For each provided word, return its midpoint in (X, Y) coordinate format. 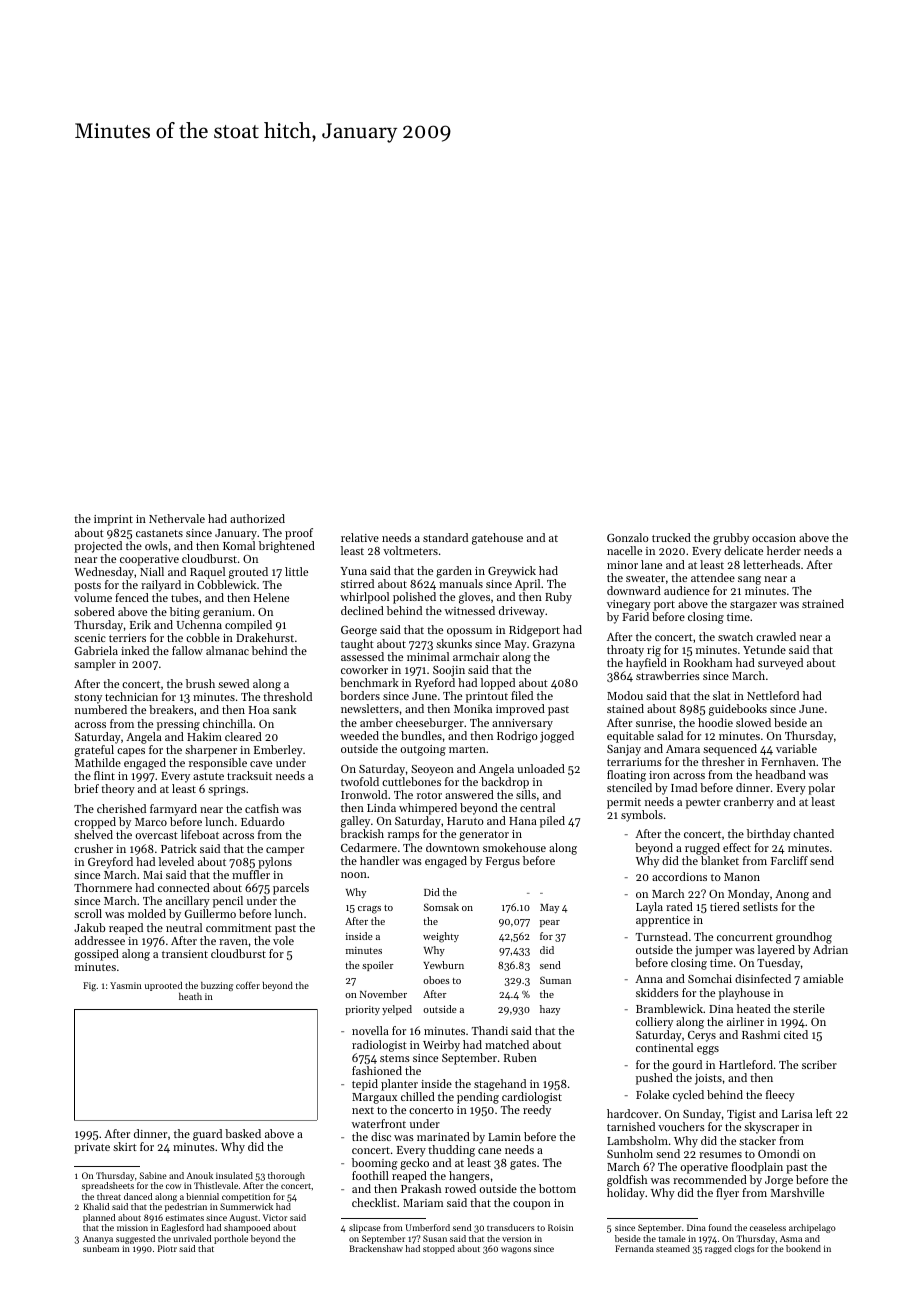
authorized (257, 518)
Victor (275, 1217)
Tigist (741, 1115)
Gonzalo (628, 537)
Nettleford (773, 695)
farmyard (173, 810)
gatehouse (497, 539)
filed (522, 695)
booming (374, 1164)
